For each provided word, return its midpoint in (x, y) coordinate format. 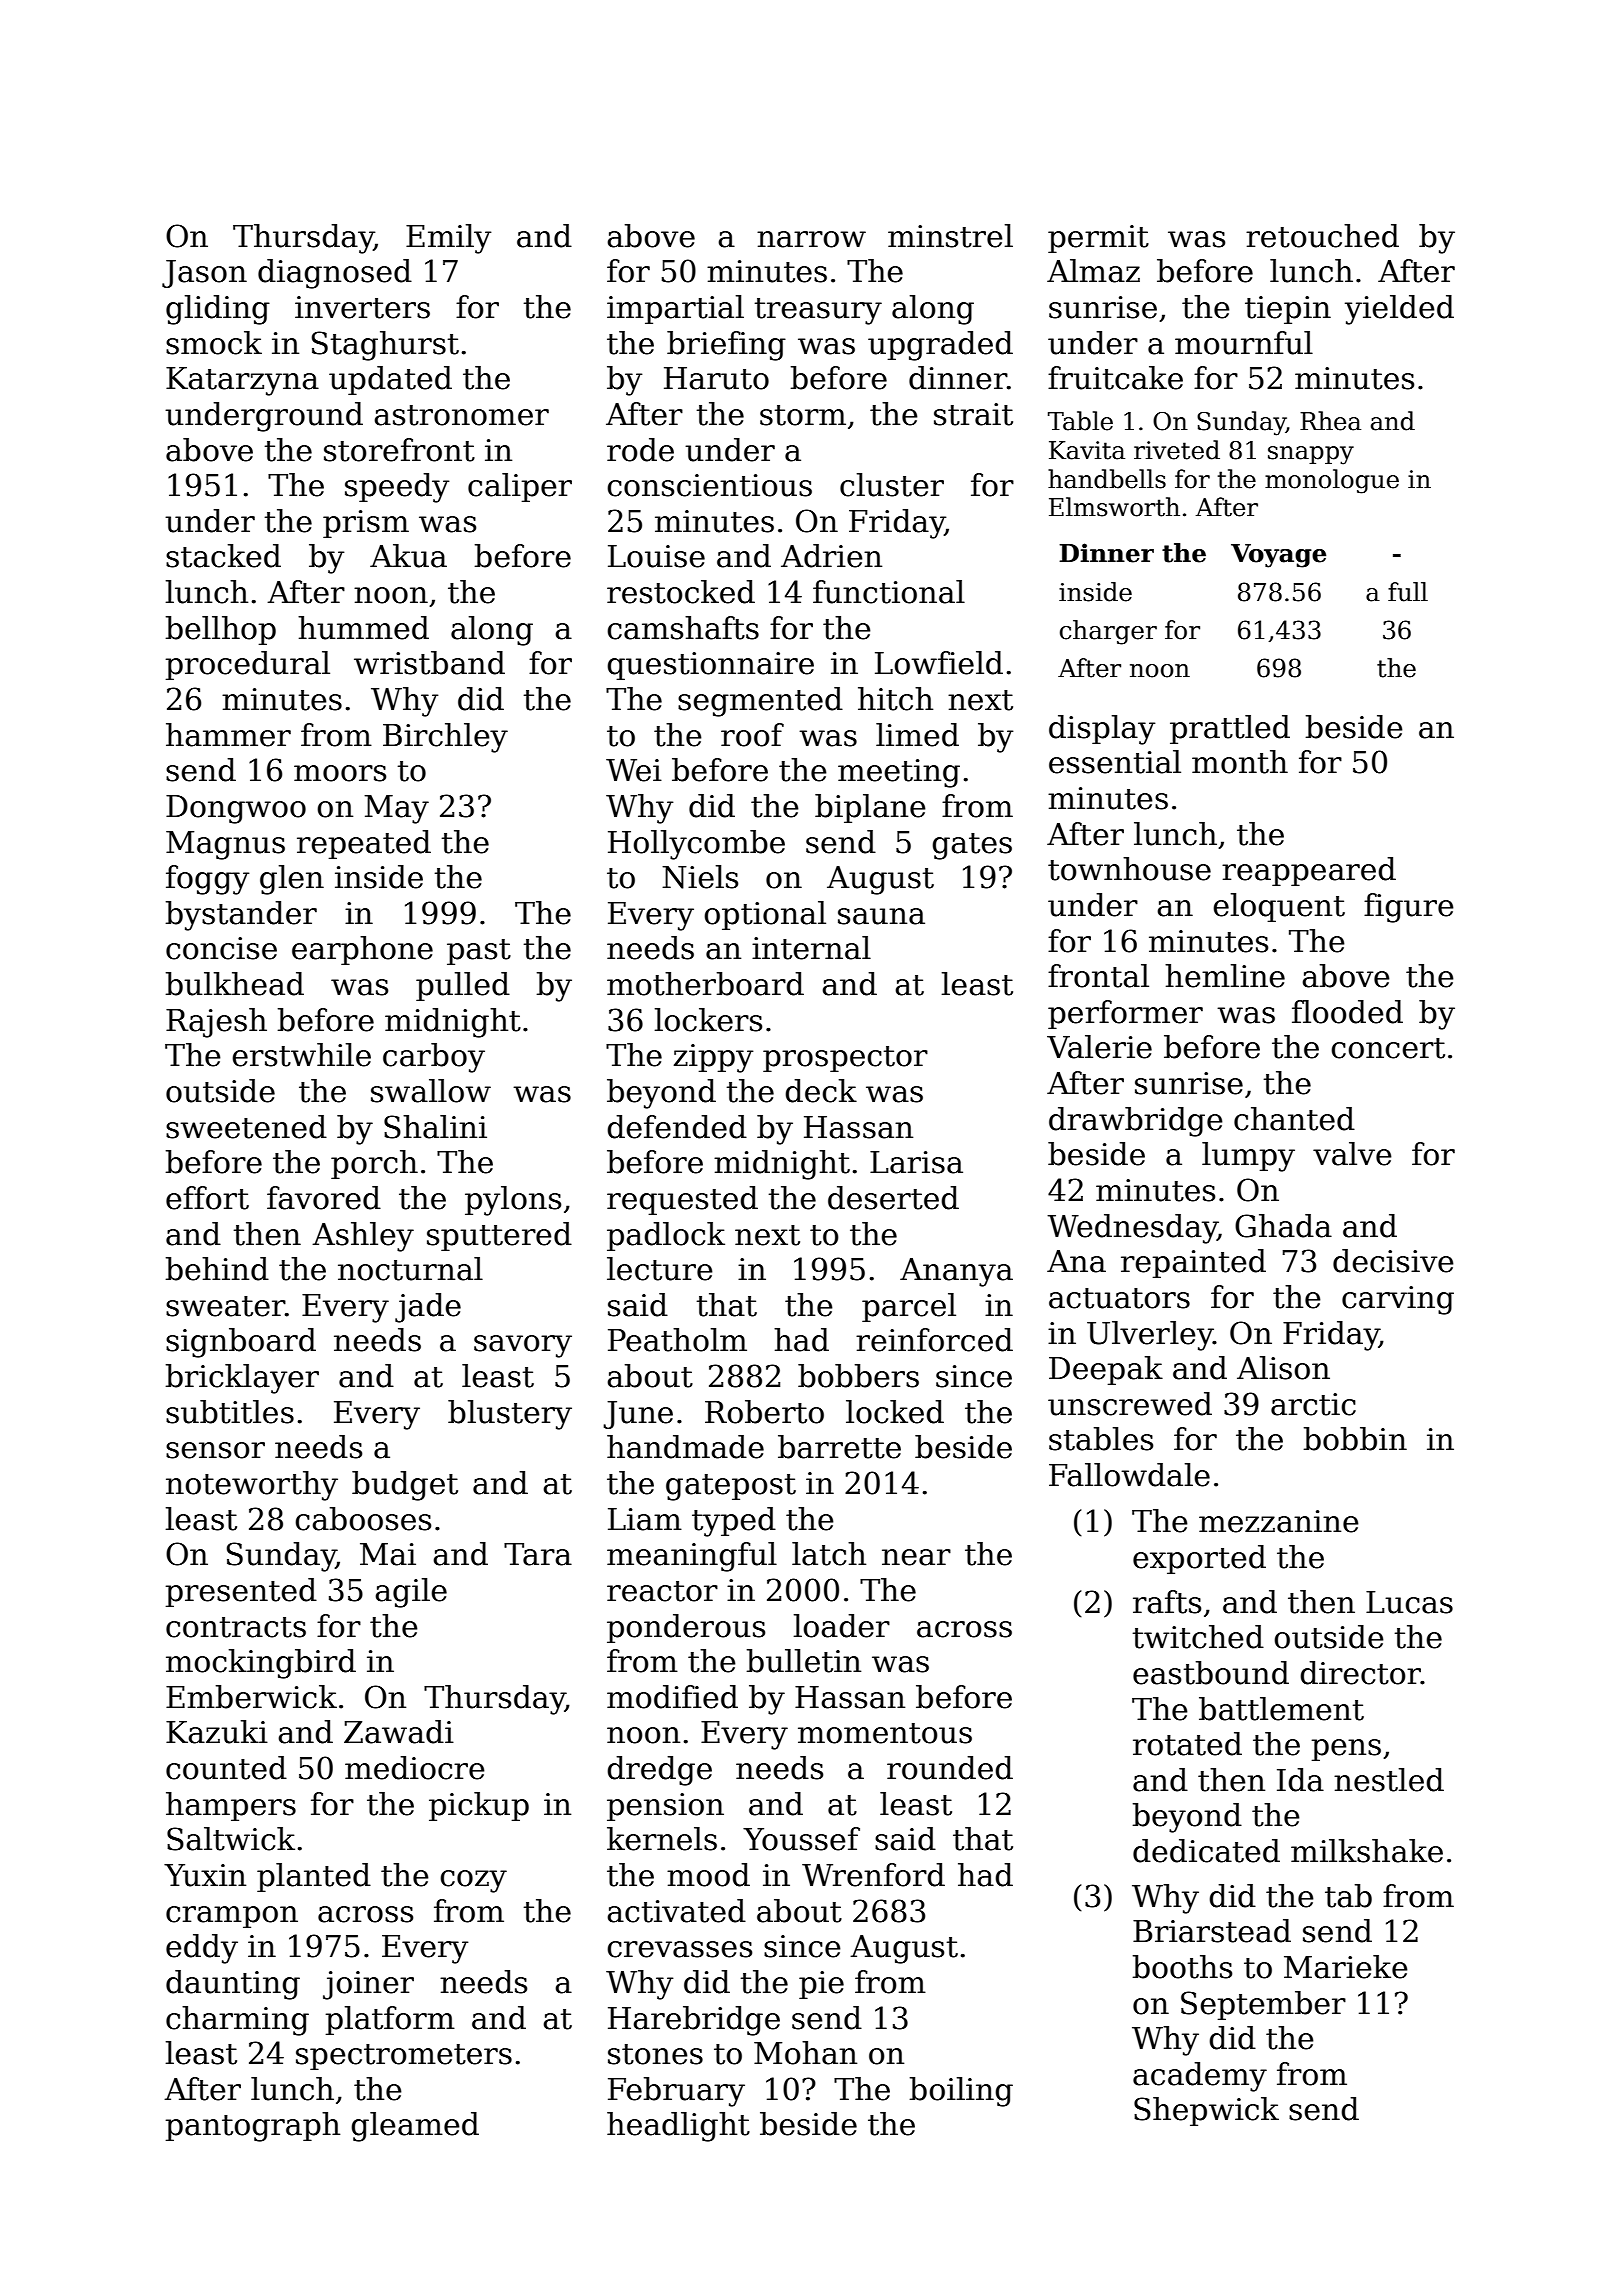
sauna (881, 916)
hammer (228, 735)
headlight (678, 2127)
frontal (1098, 976)
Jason (204, 274)
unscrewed (1130, 1404)
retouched (1322, 236)
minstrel (950, 236)
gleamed (415, 2127)
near (916, 1557)
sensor (215, 1450)
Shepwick (1206, 2111)
